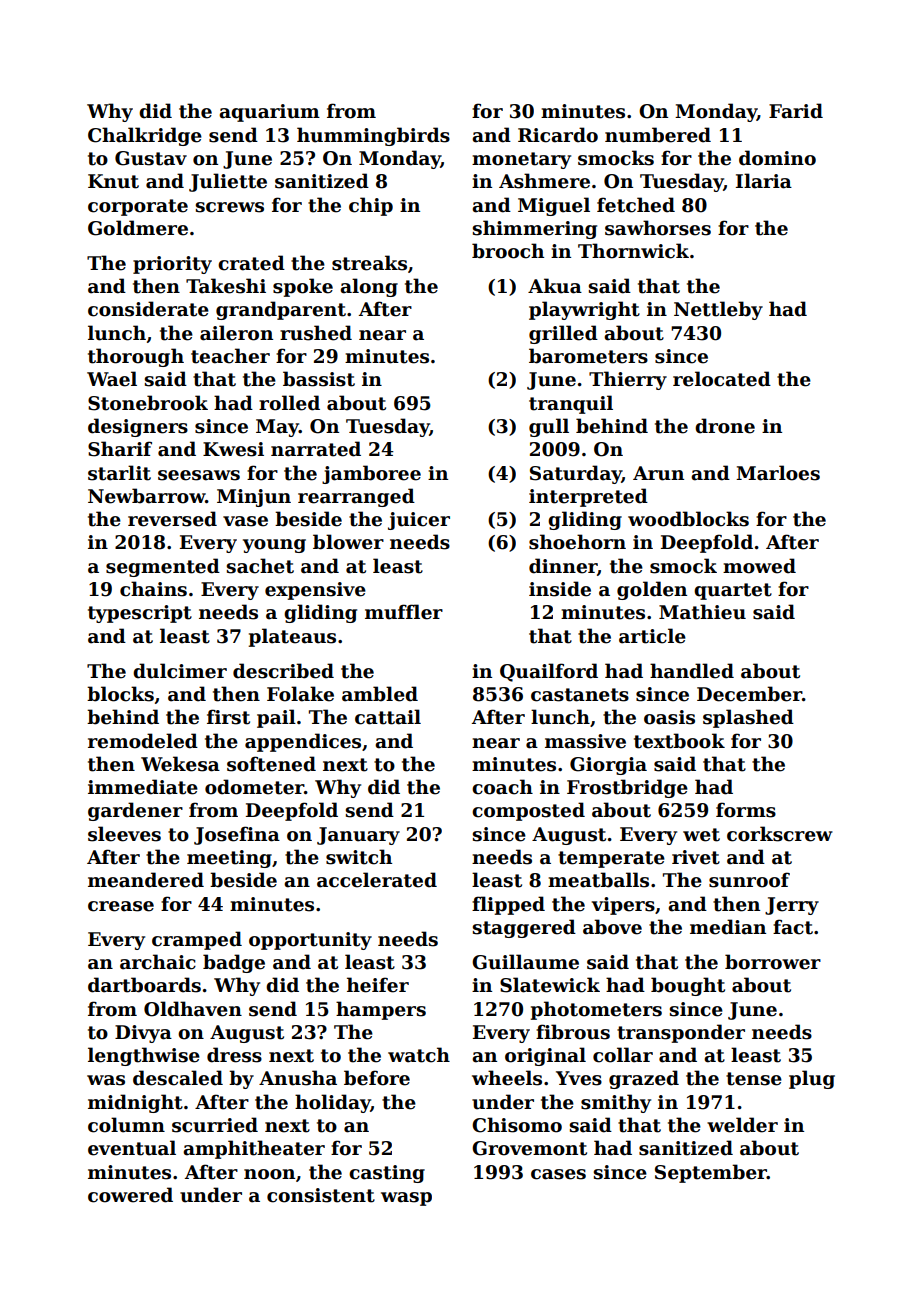 The height and width of the screenshot is (1308, 924). Describe the element at coordinates (387, 1174) in the screenshot. I see `casting` at that location.
